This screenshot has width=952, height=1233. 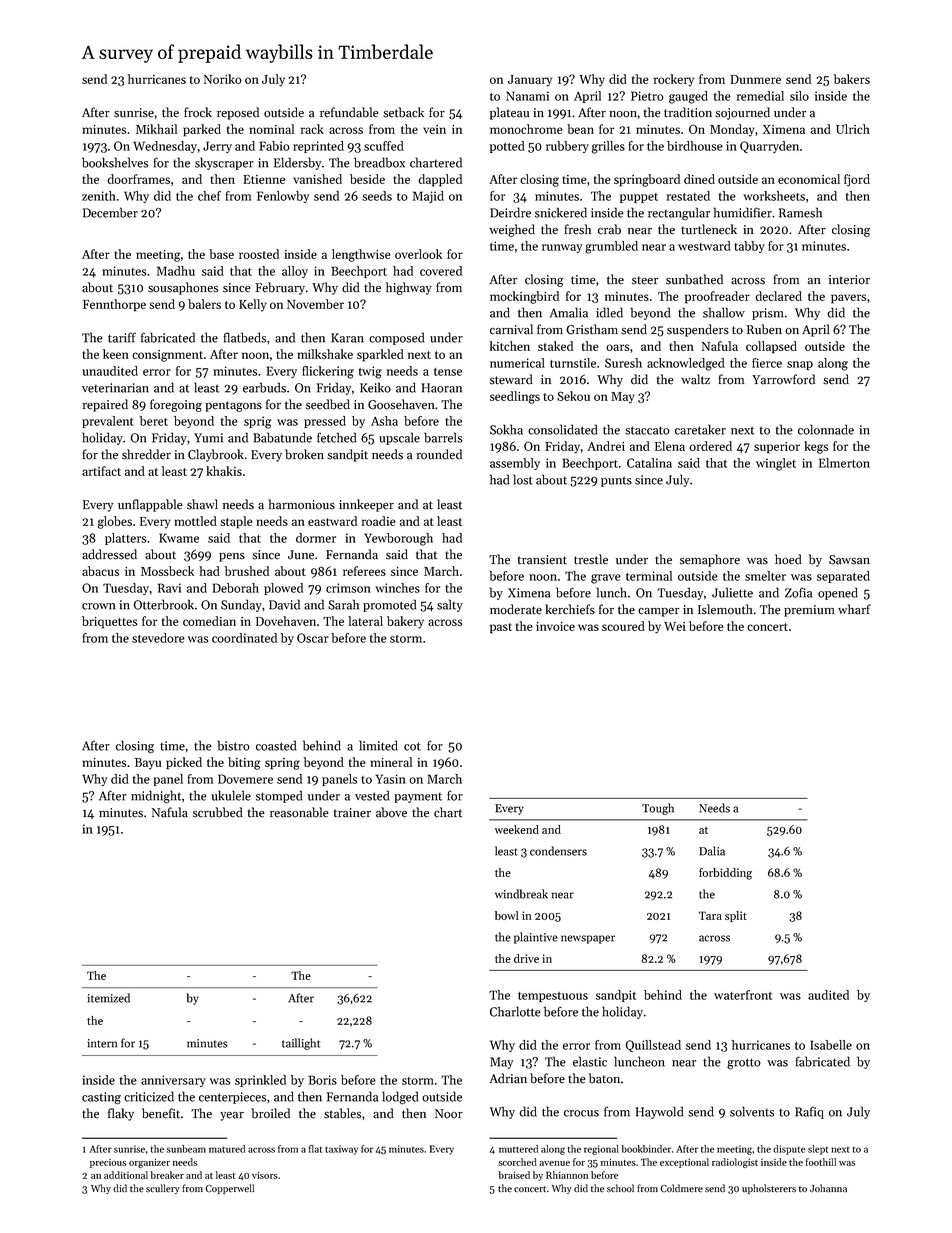 What do you see at coordinates (312, 129) in the screenshot?
I see `rack` at bounding box center [312, 129].
